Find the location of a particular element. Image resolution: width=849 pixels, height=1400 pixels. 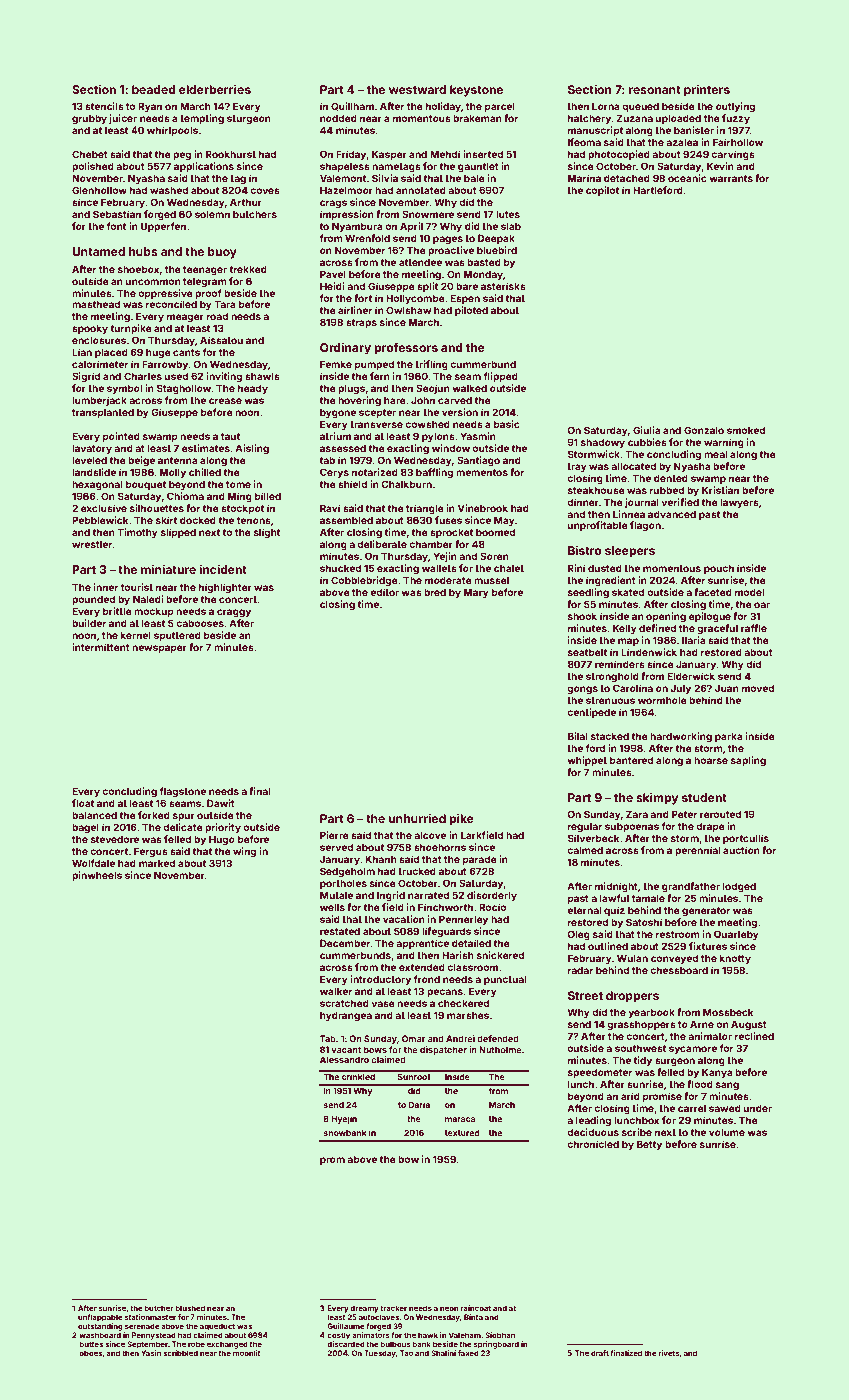

vase is located at coordinates (383, 1004).
